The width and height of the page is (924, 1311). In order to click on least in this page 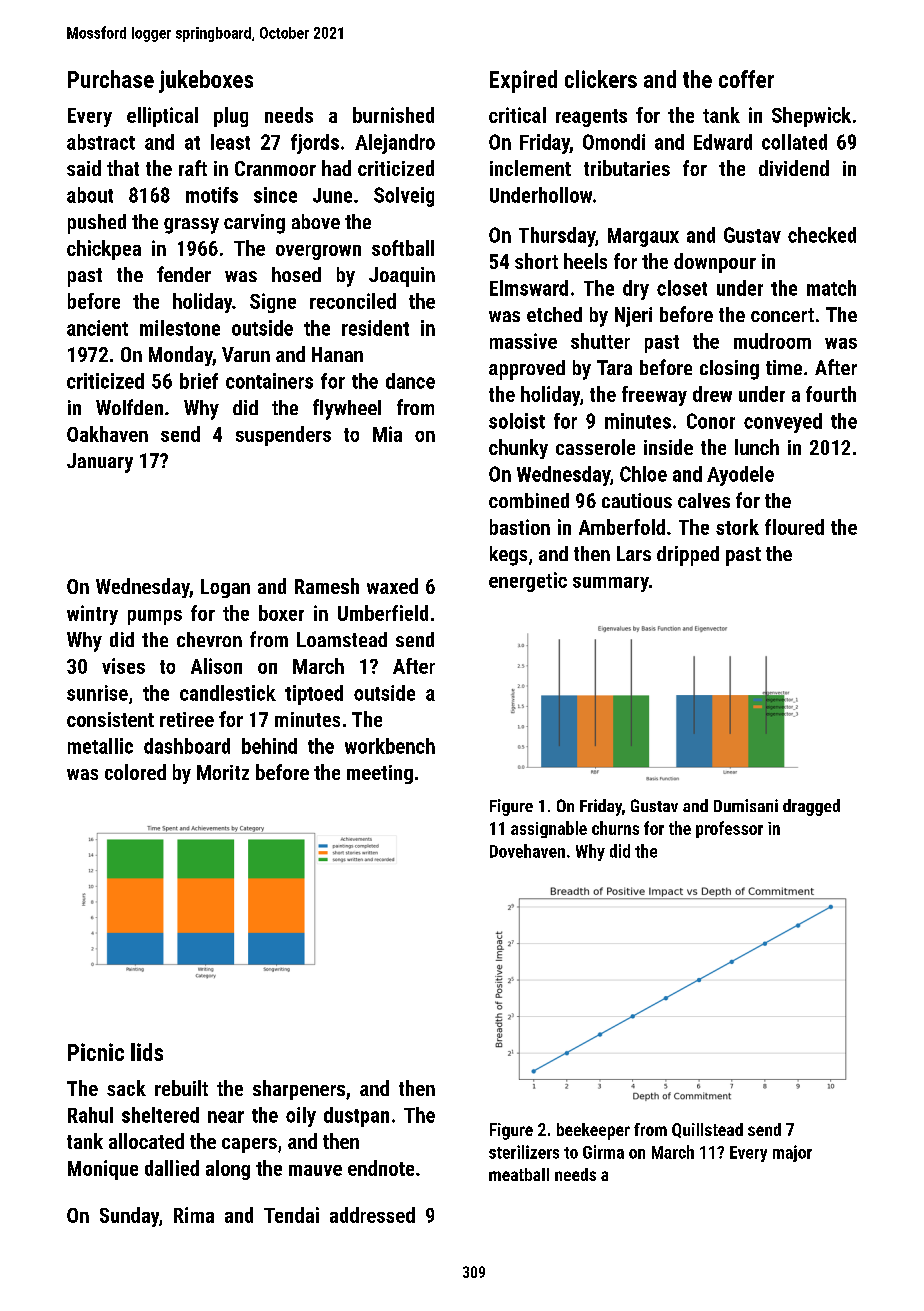, I will do `click(230, 142)`.
